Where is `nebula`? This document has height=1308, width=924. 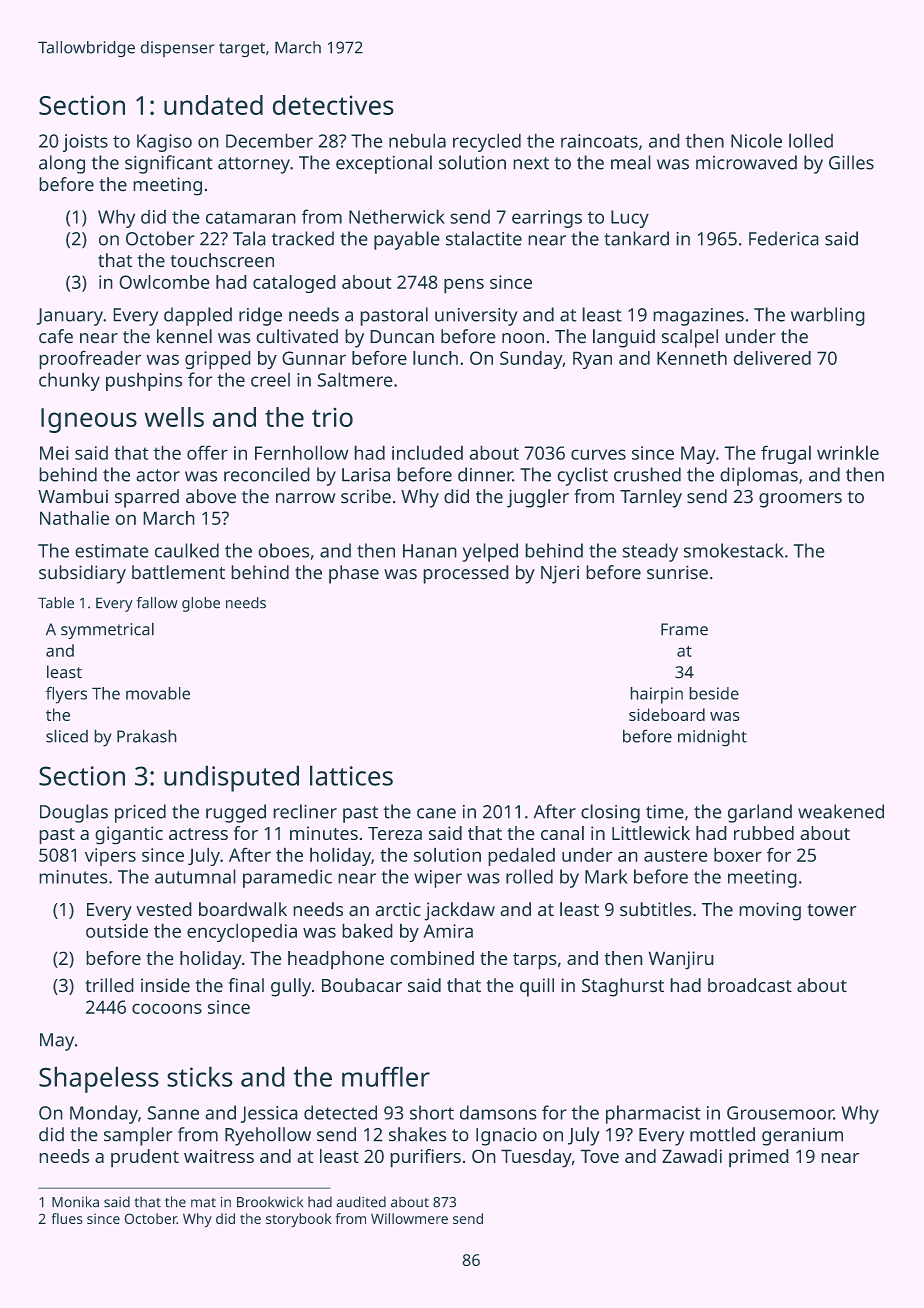 nebula is located at coordinates (417, 140).
